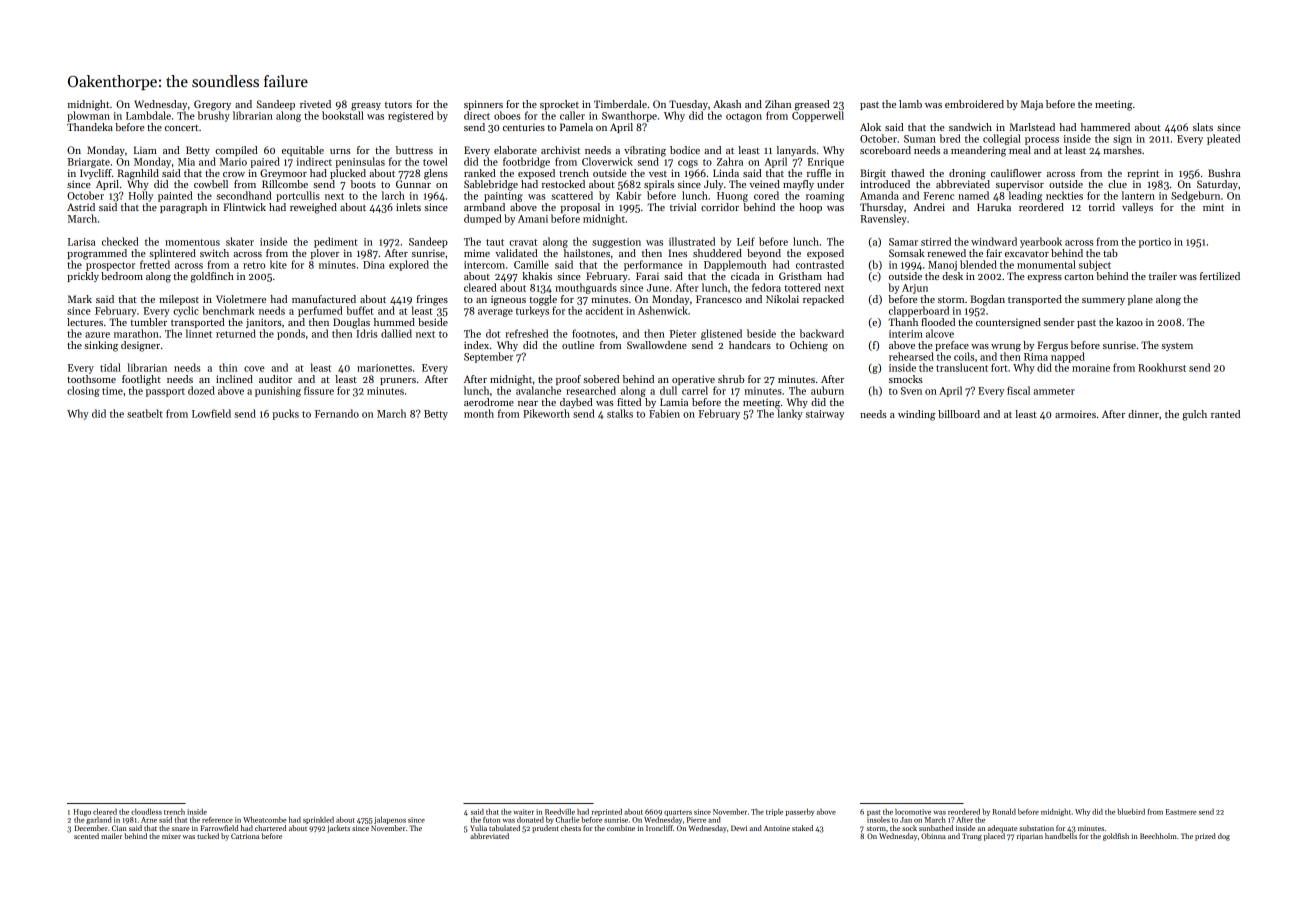  What do you see at coordinates (810, 208) in the page?
I see `hoop` at bounding box center [810, 208].
